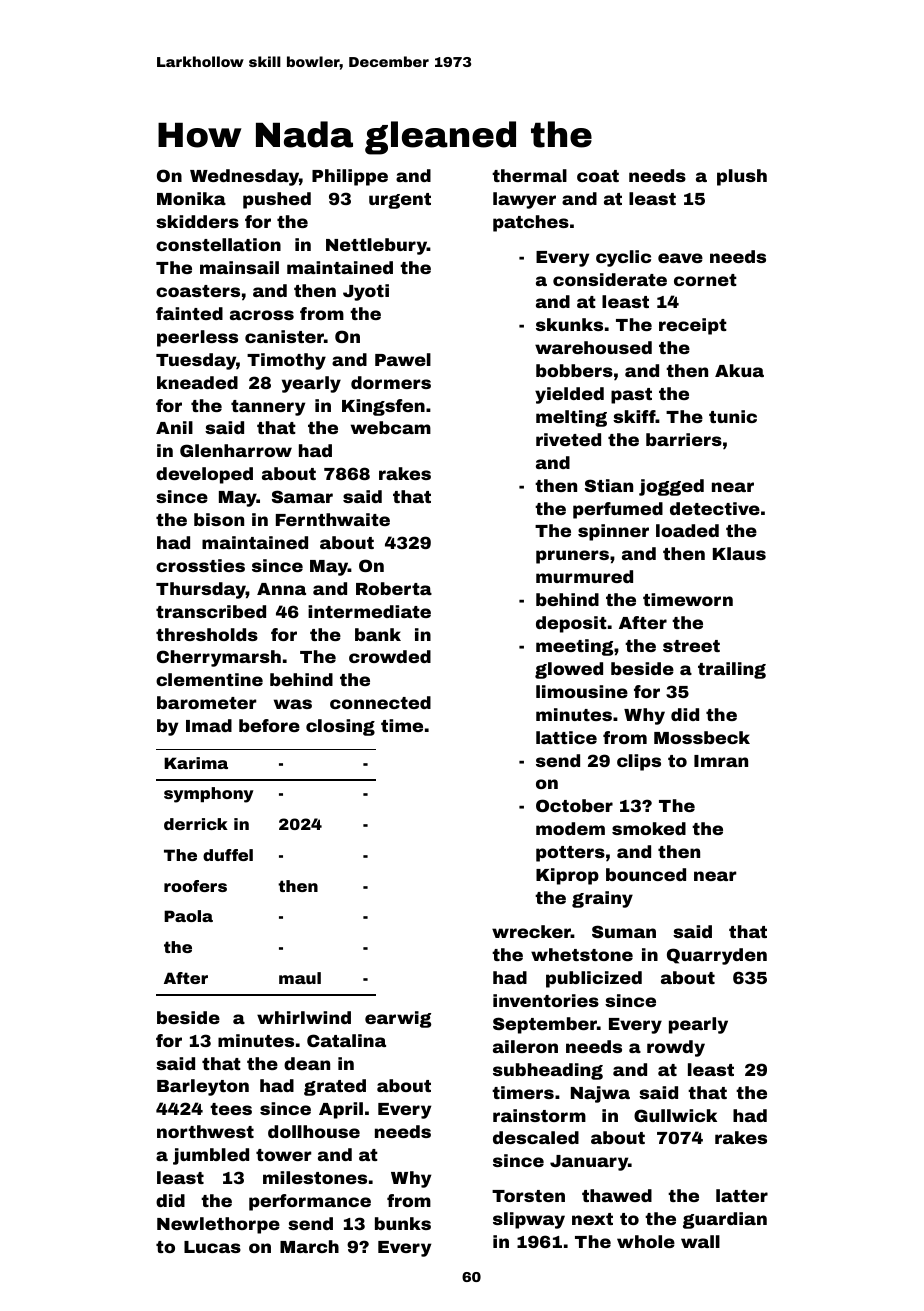  What do you see at coordinates (739, 553) in the image?
I see `Klaus` at bounding box center [739, 553].
